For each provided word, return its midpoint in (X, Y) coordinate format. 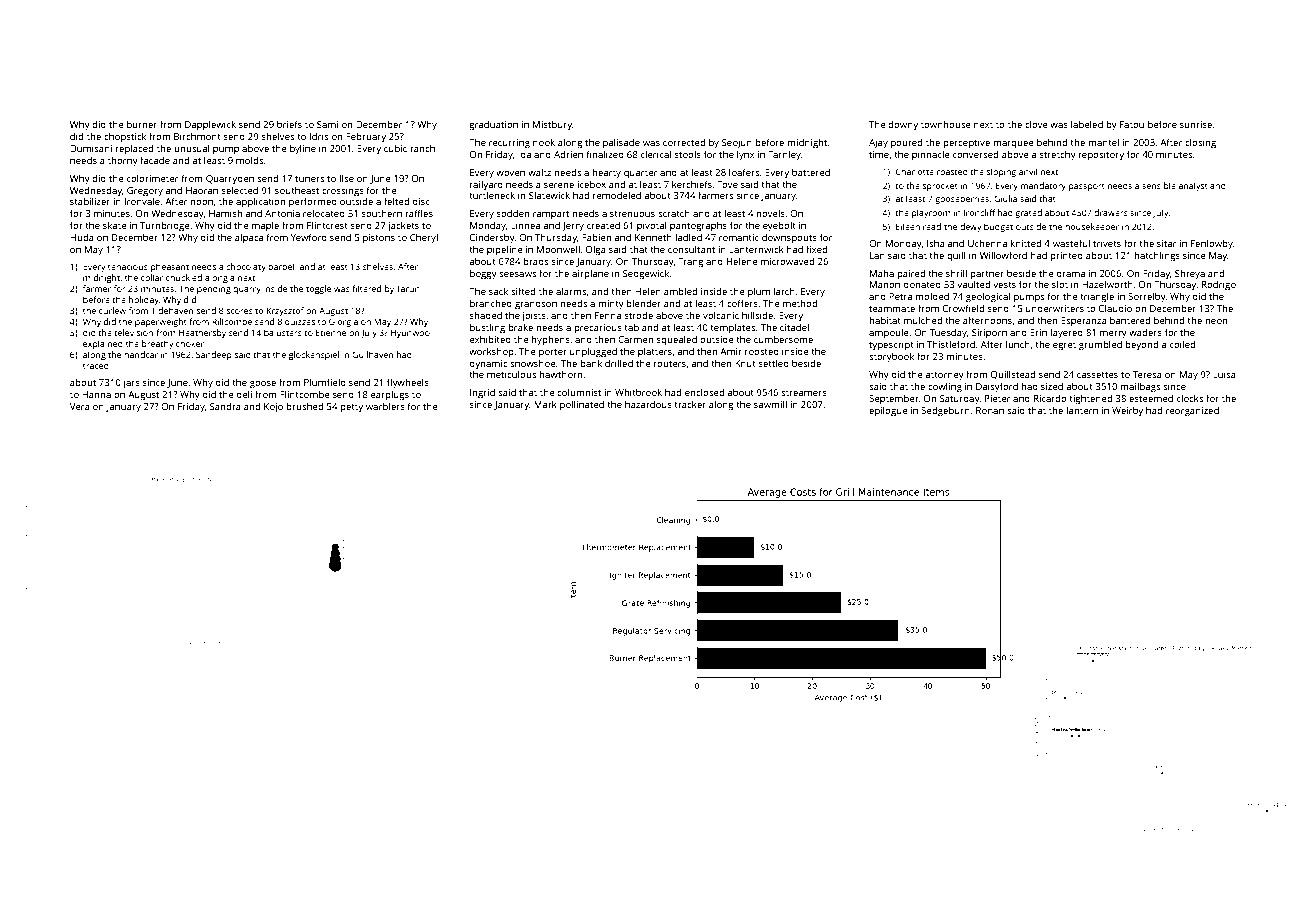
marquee (1013, 144)
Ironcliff (979, 212)
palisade (621, 143)
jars (131, 383)
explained (103, 344)
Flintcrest (327, 225)
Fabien (597, 237)
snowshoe (533, 363)
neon (1216, 321)
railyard (486, 185)
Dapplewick (210, 125)
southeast (297, 190)
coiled (1182, 344)
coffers (742, 303)
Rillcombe (232, 321)
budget (998, 227)
